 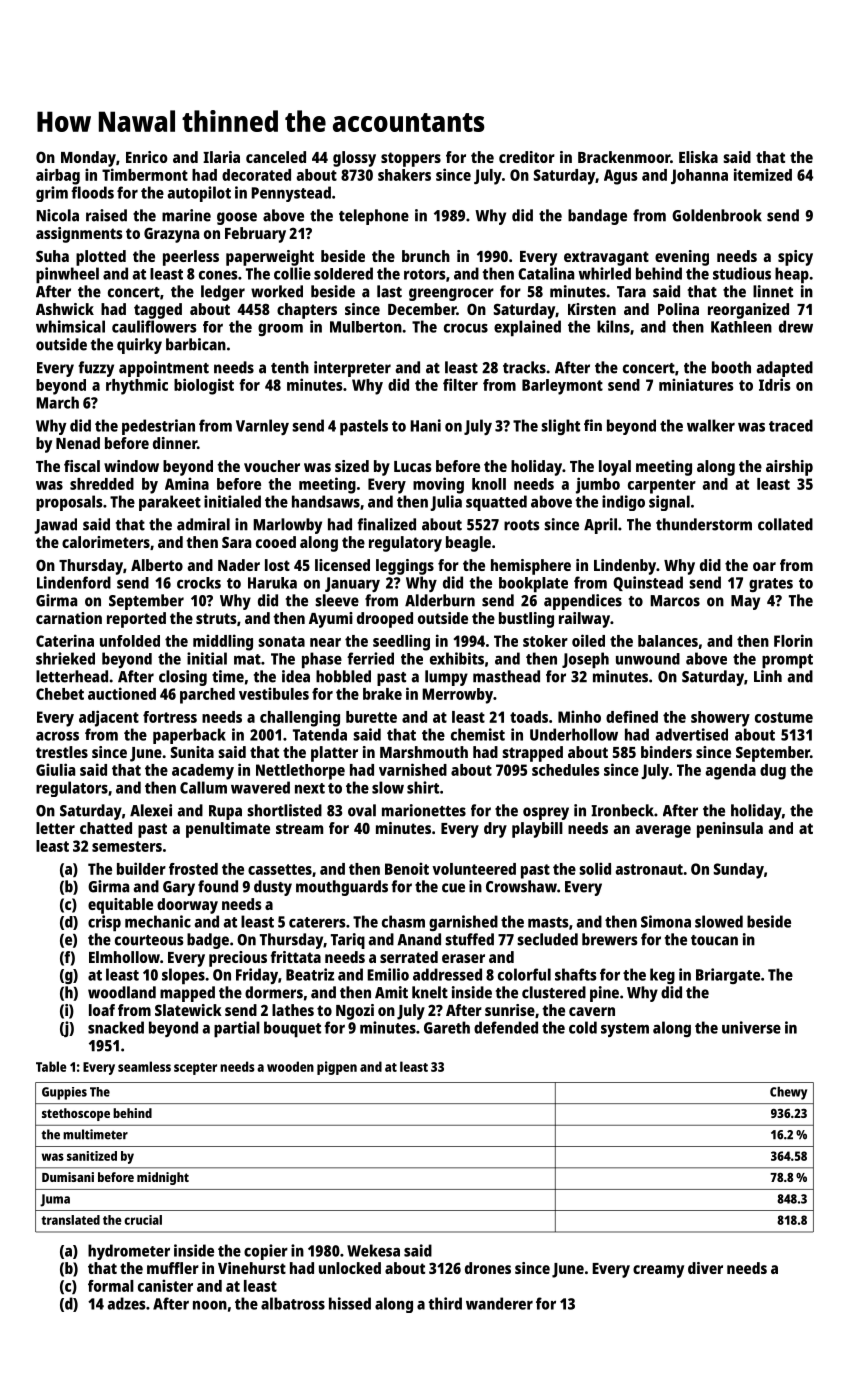 I want to click on addressed, so click(x=447, y=974).
